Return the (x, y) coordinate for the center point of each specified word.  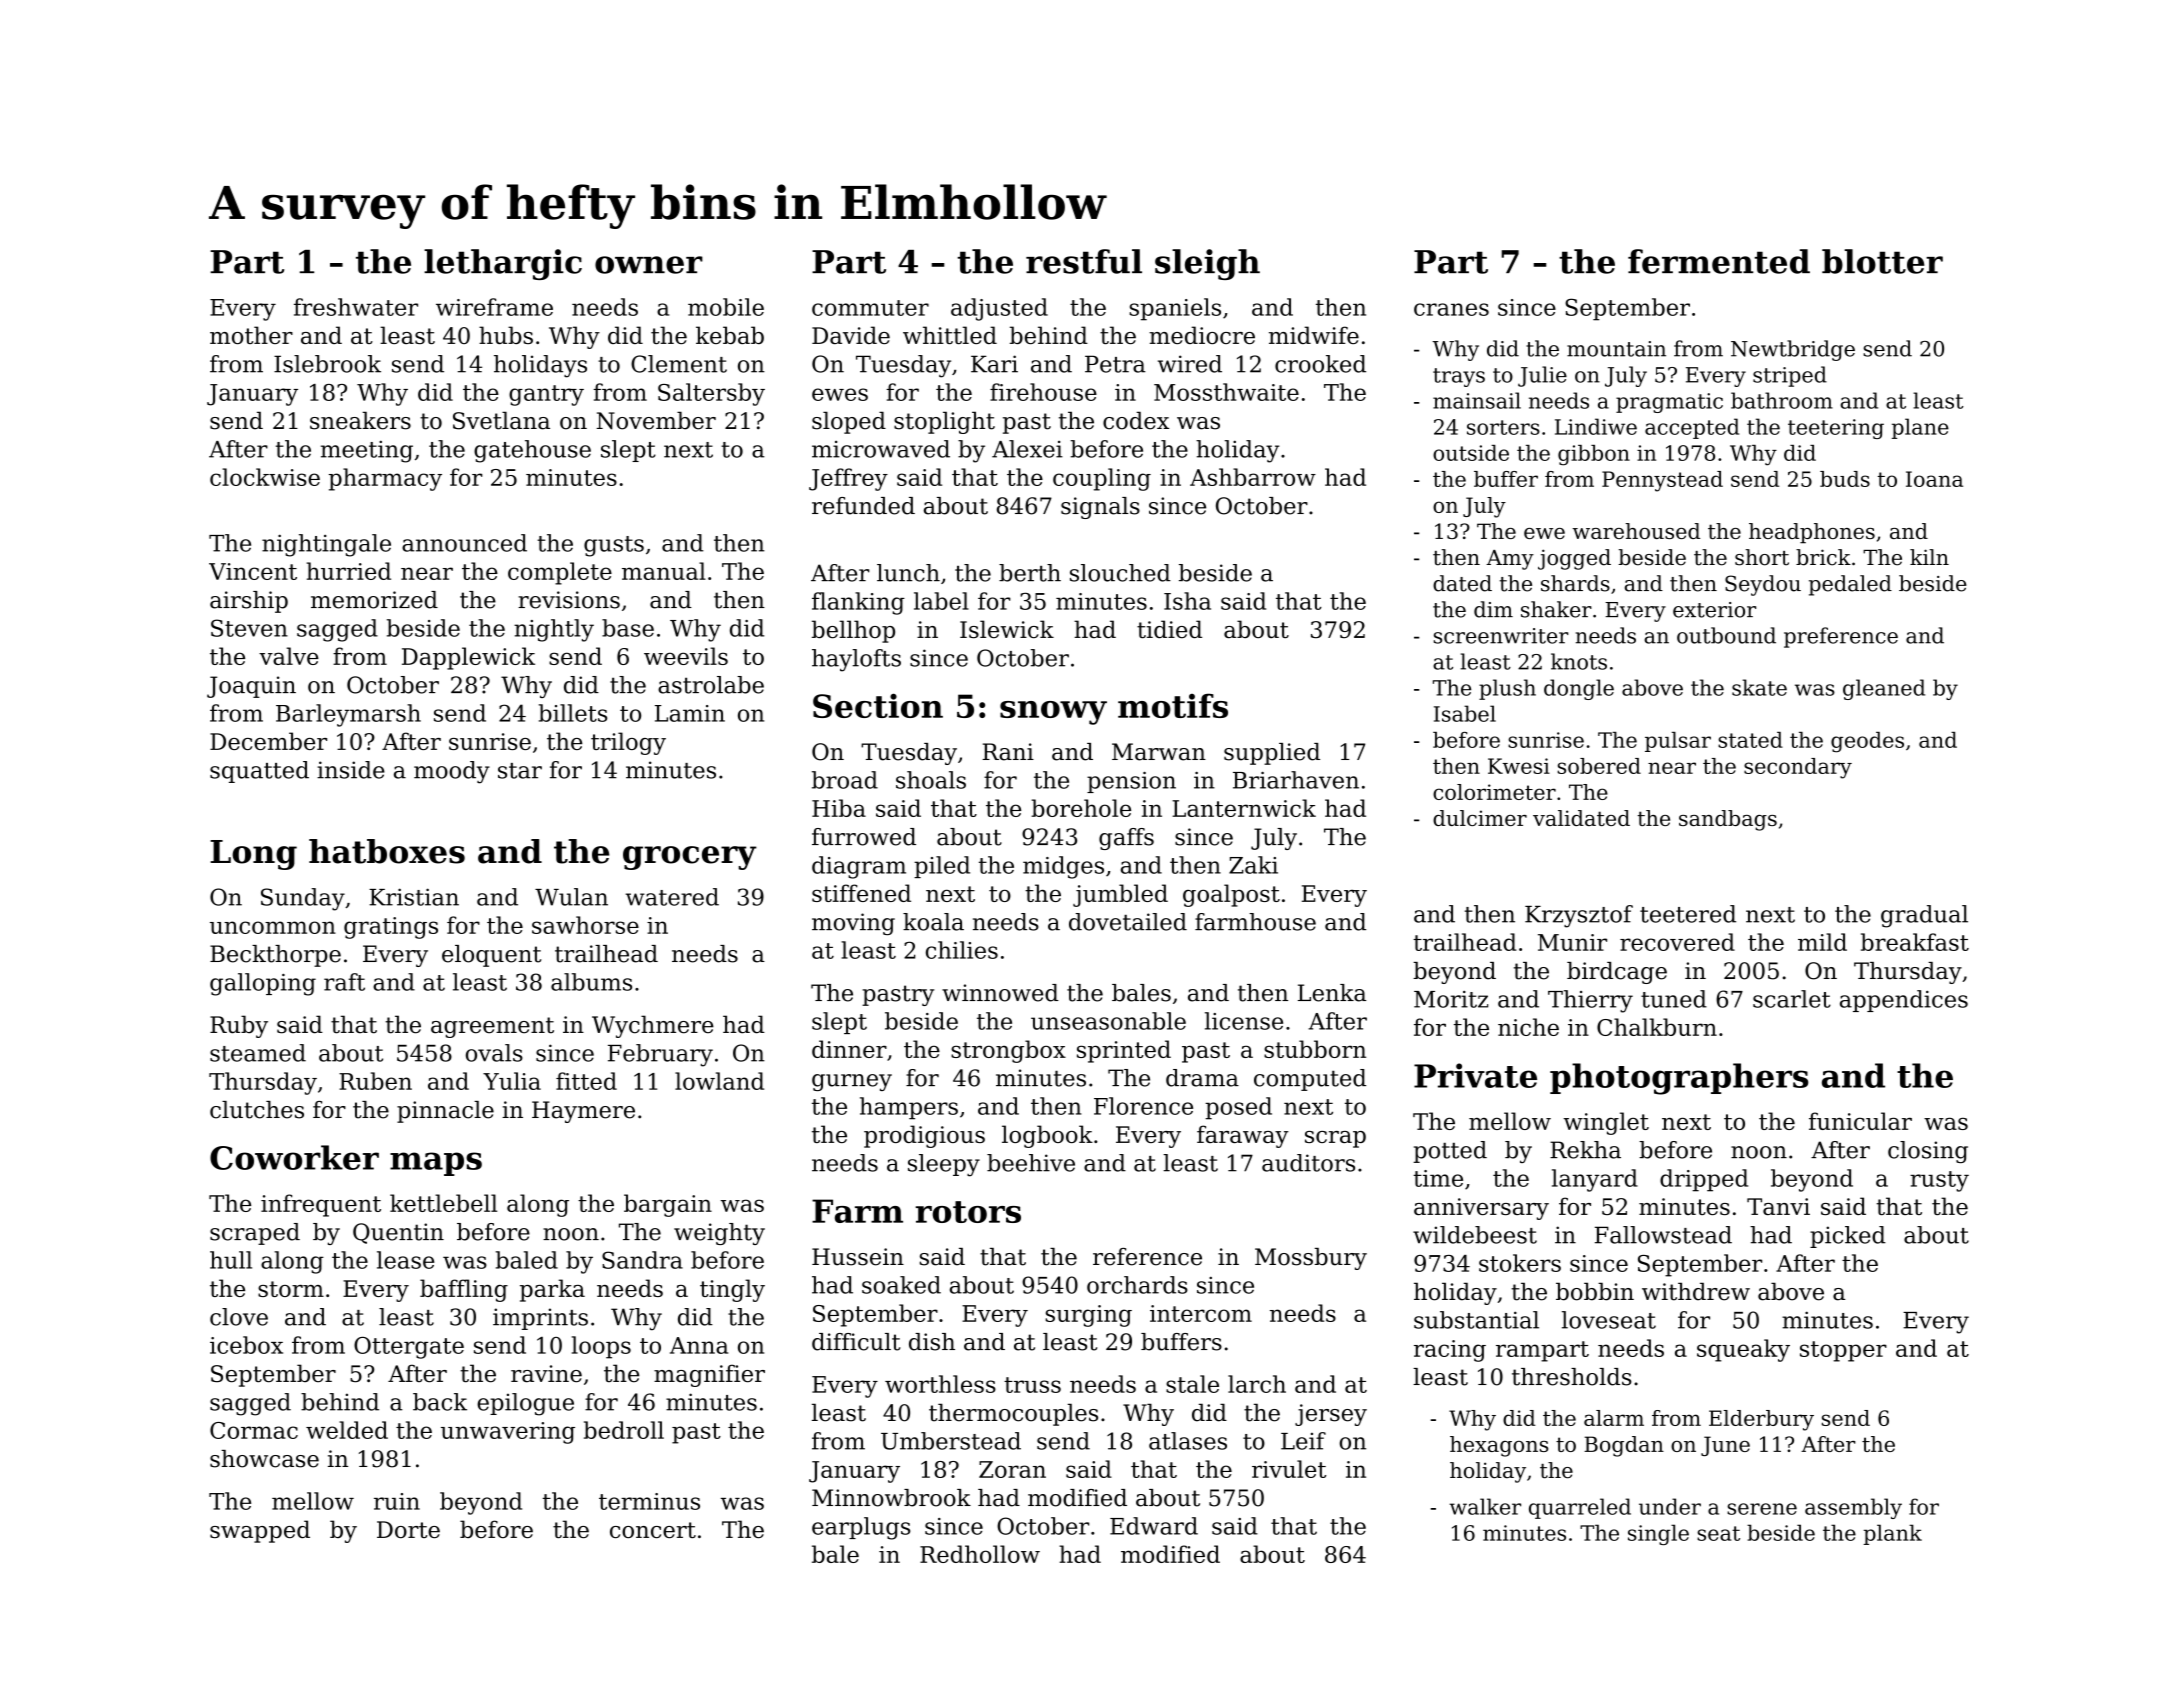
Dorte (408, 1529)
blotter (1882, 261)
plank (1892, 1534)
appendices (1904, 1001)
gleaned (1884, 689)
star (520, 771)
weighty (719, 1234)
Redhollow (980, 1554)
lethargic (503, 264)
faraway (1243, 1136)
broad (845, 780)
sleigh (1207, 264)
